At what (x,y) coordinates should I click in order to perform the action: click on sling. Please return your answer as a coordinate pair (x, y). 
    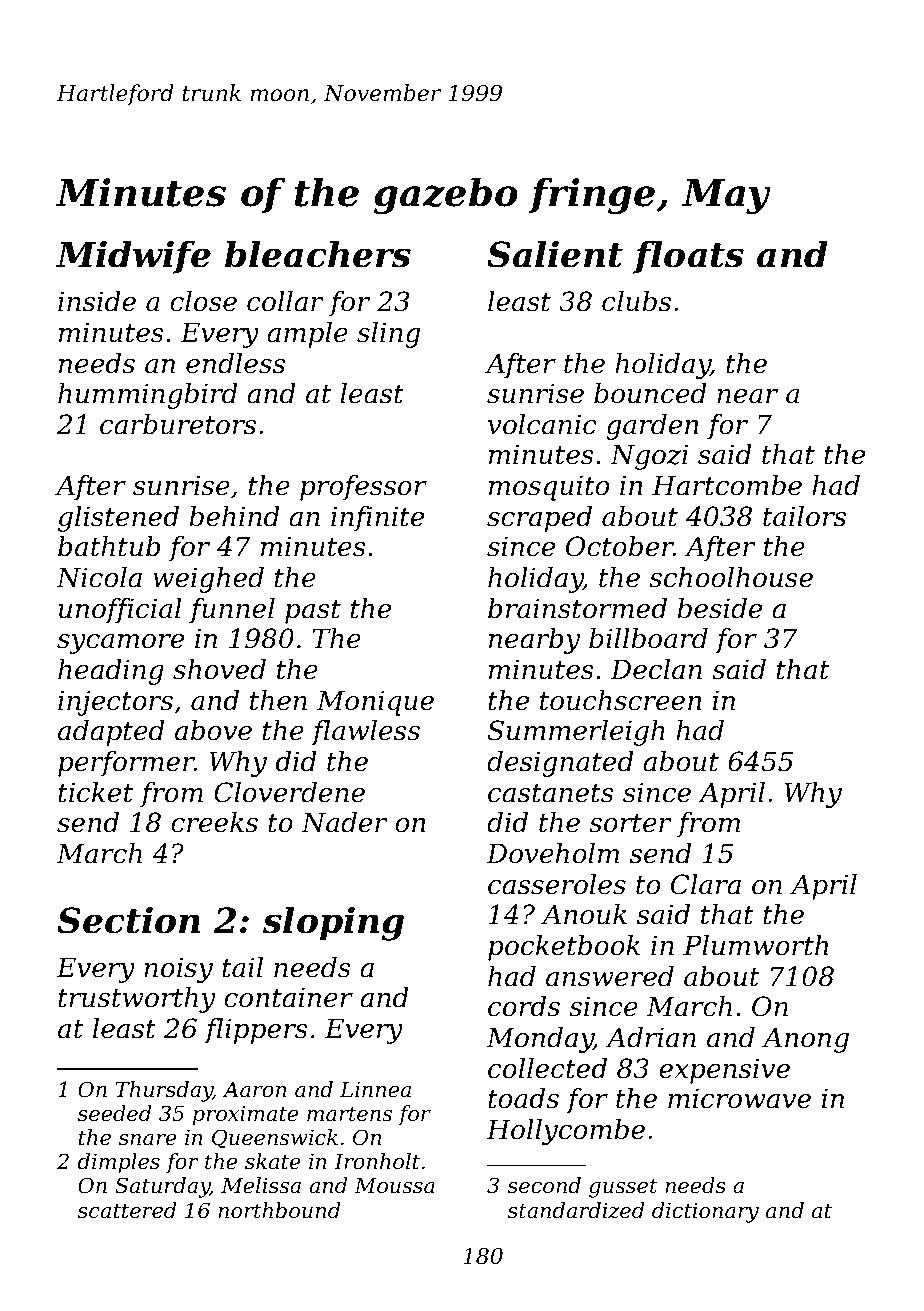
    Looking at the image, I should click on (388, 335).
